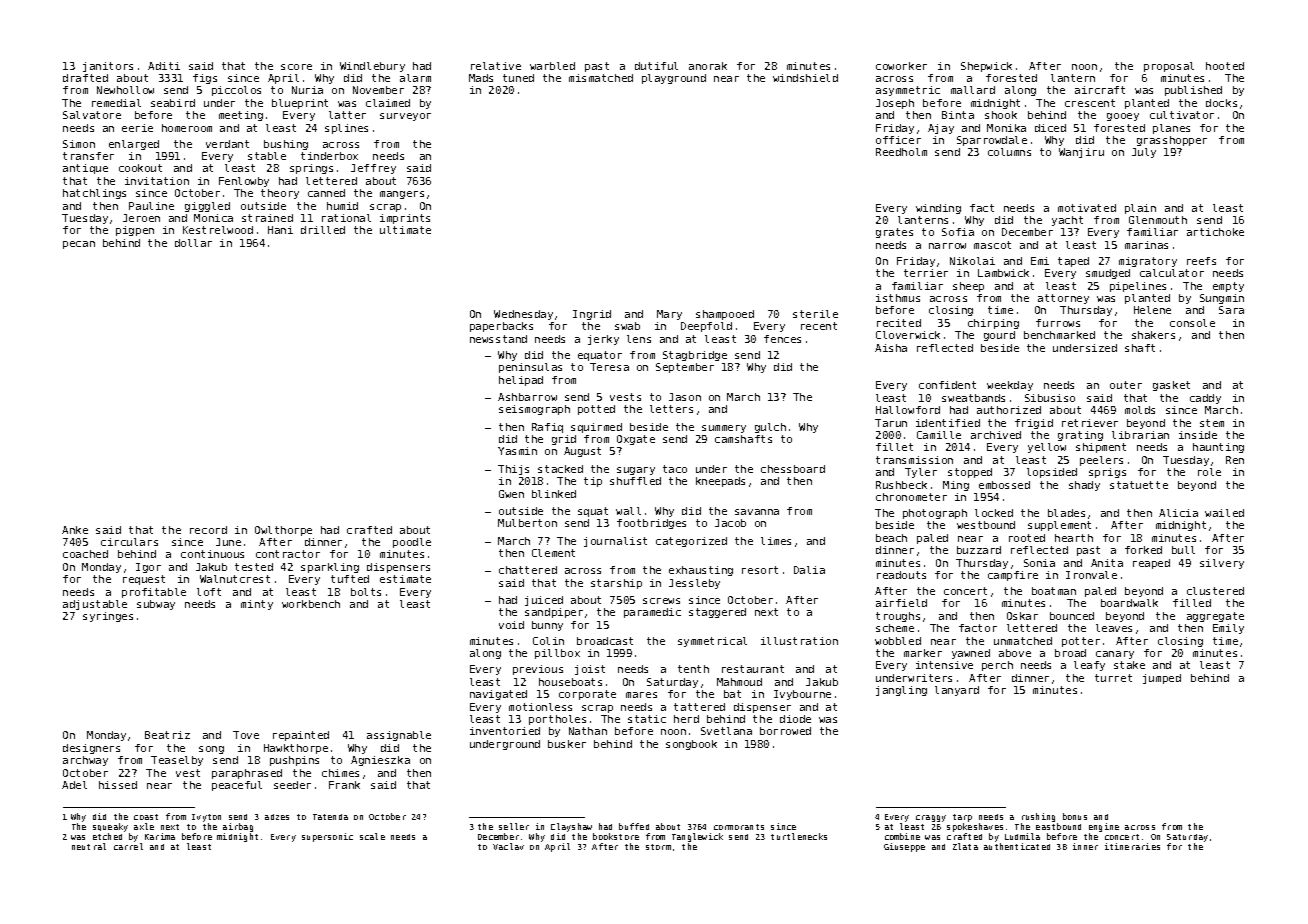  Describe the element at coordinates (708, 66) in the screenshot. I see `anorak` at that location.
